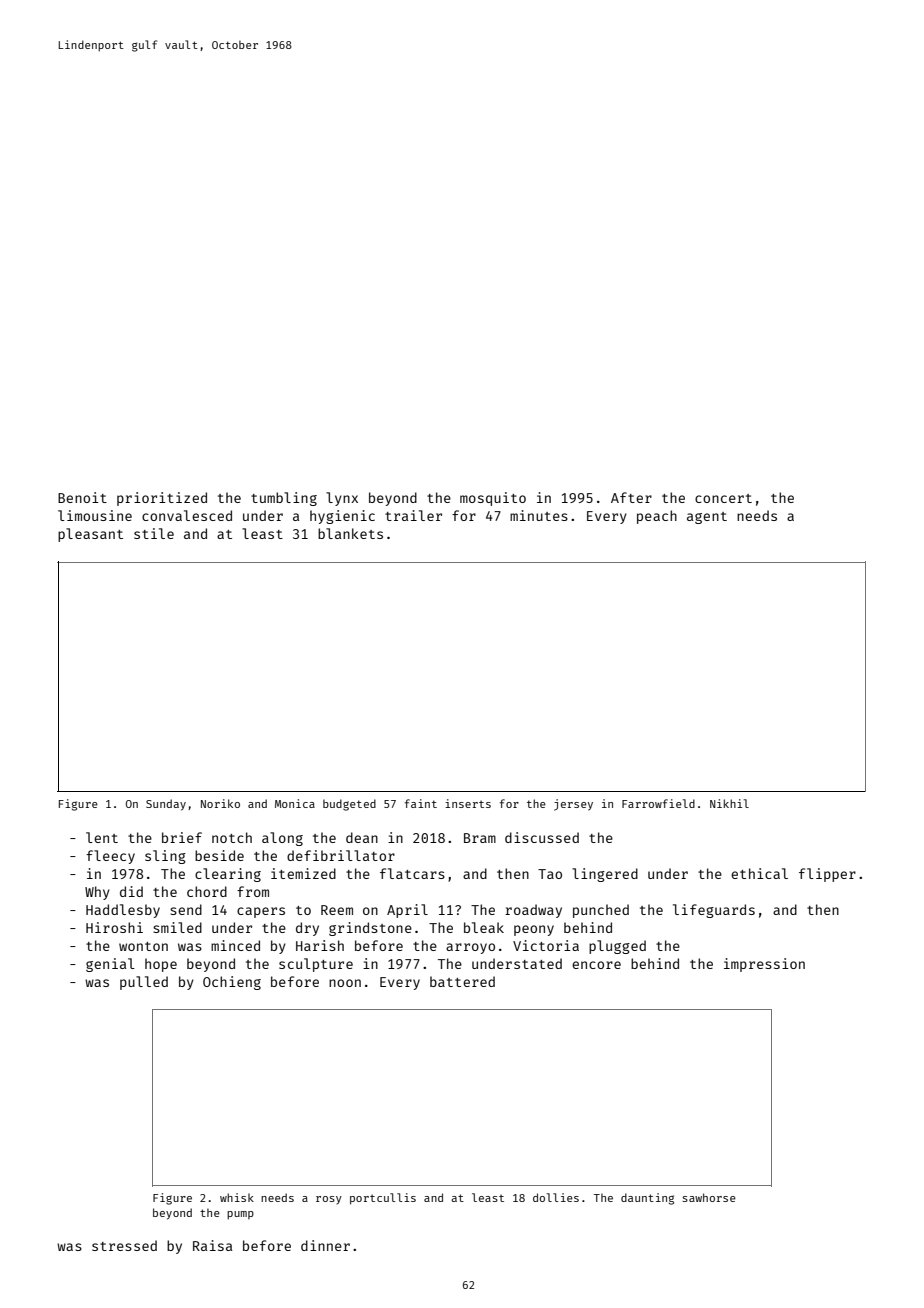  What do you see at coordinates (349, 805) in the image?
I see `budgeted` at bounding box center [349, 805].
